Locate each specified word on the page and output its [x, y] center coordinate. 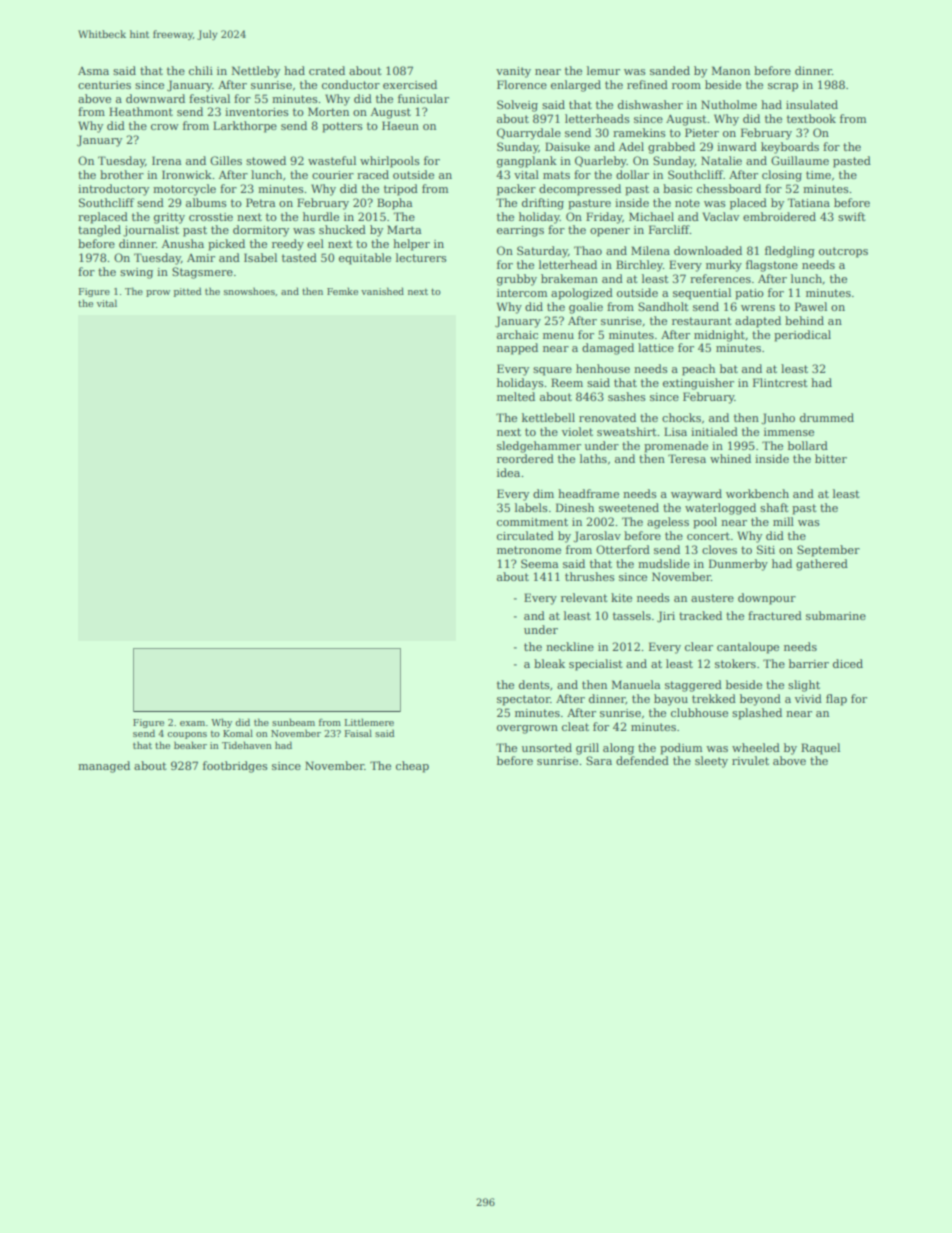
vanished [382, 291]
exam [192, 723]
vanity [513, 72]
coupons [187, 735]
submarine [836, 615]
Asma [93, 71]
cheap [412, 767]
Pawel [811, 306]
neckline [570, 646]
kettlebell [548, 417]
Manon [731, 70]
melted [516, 396]
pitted [187, 292]
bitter [831, 458]
